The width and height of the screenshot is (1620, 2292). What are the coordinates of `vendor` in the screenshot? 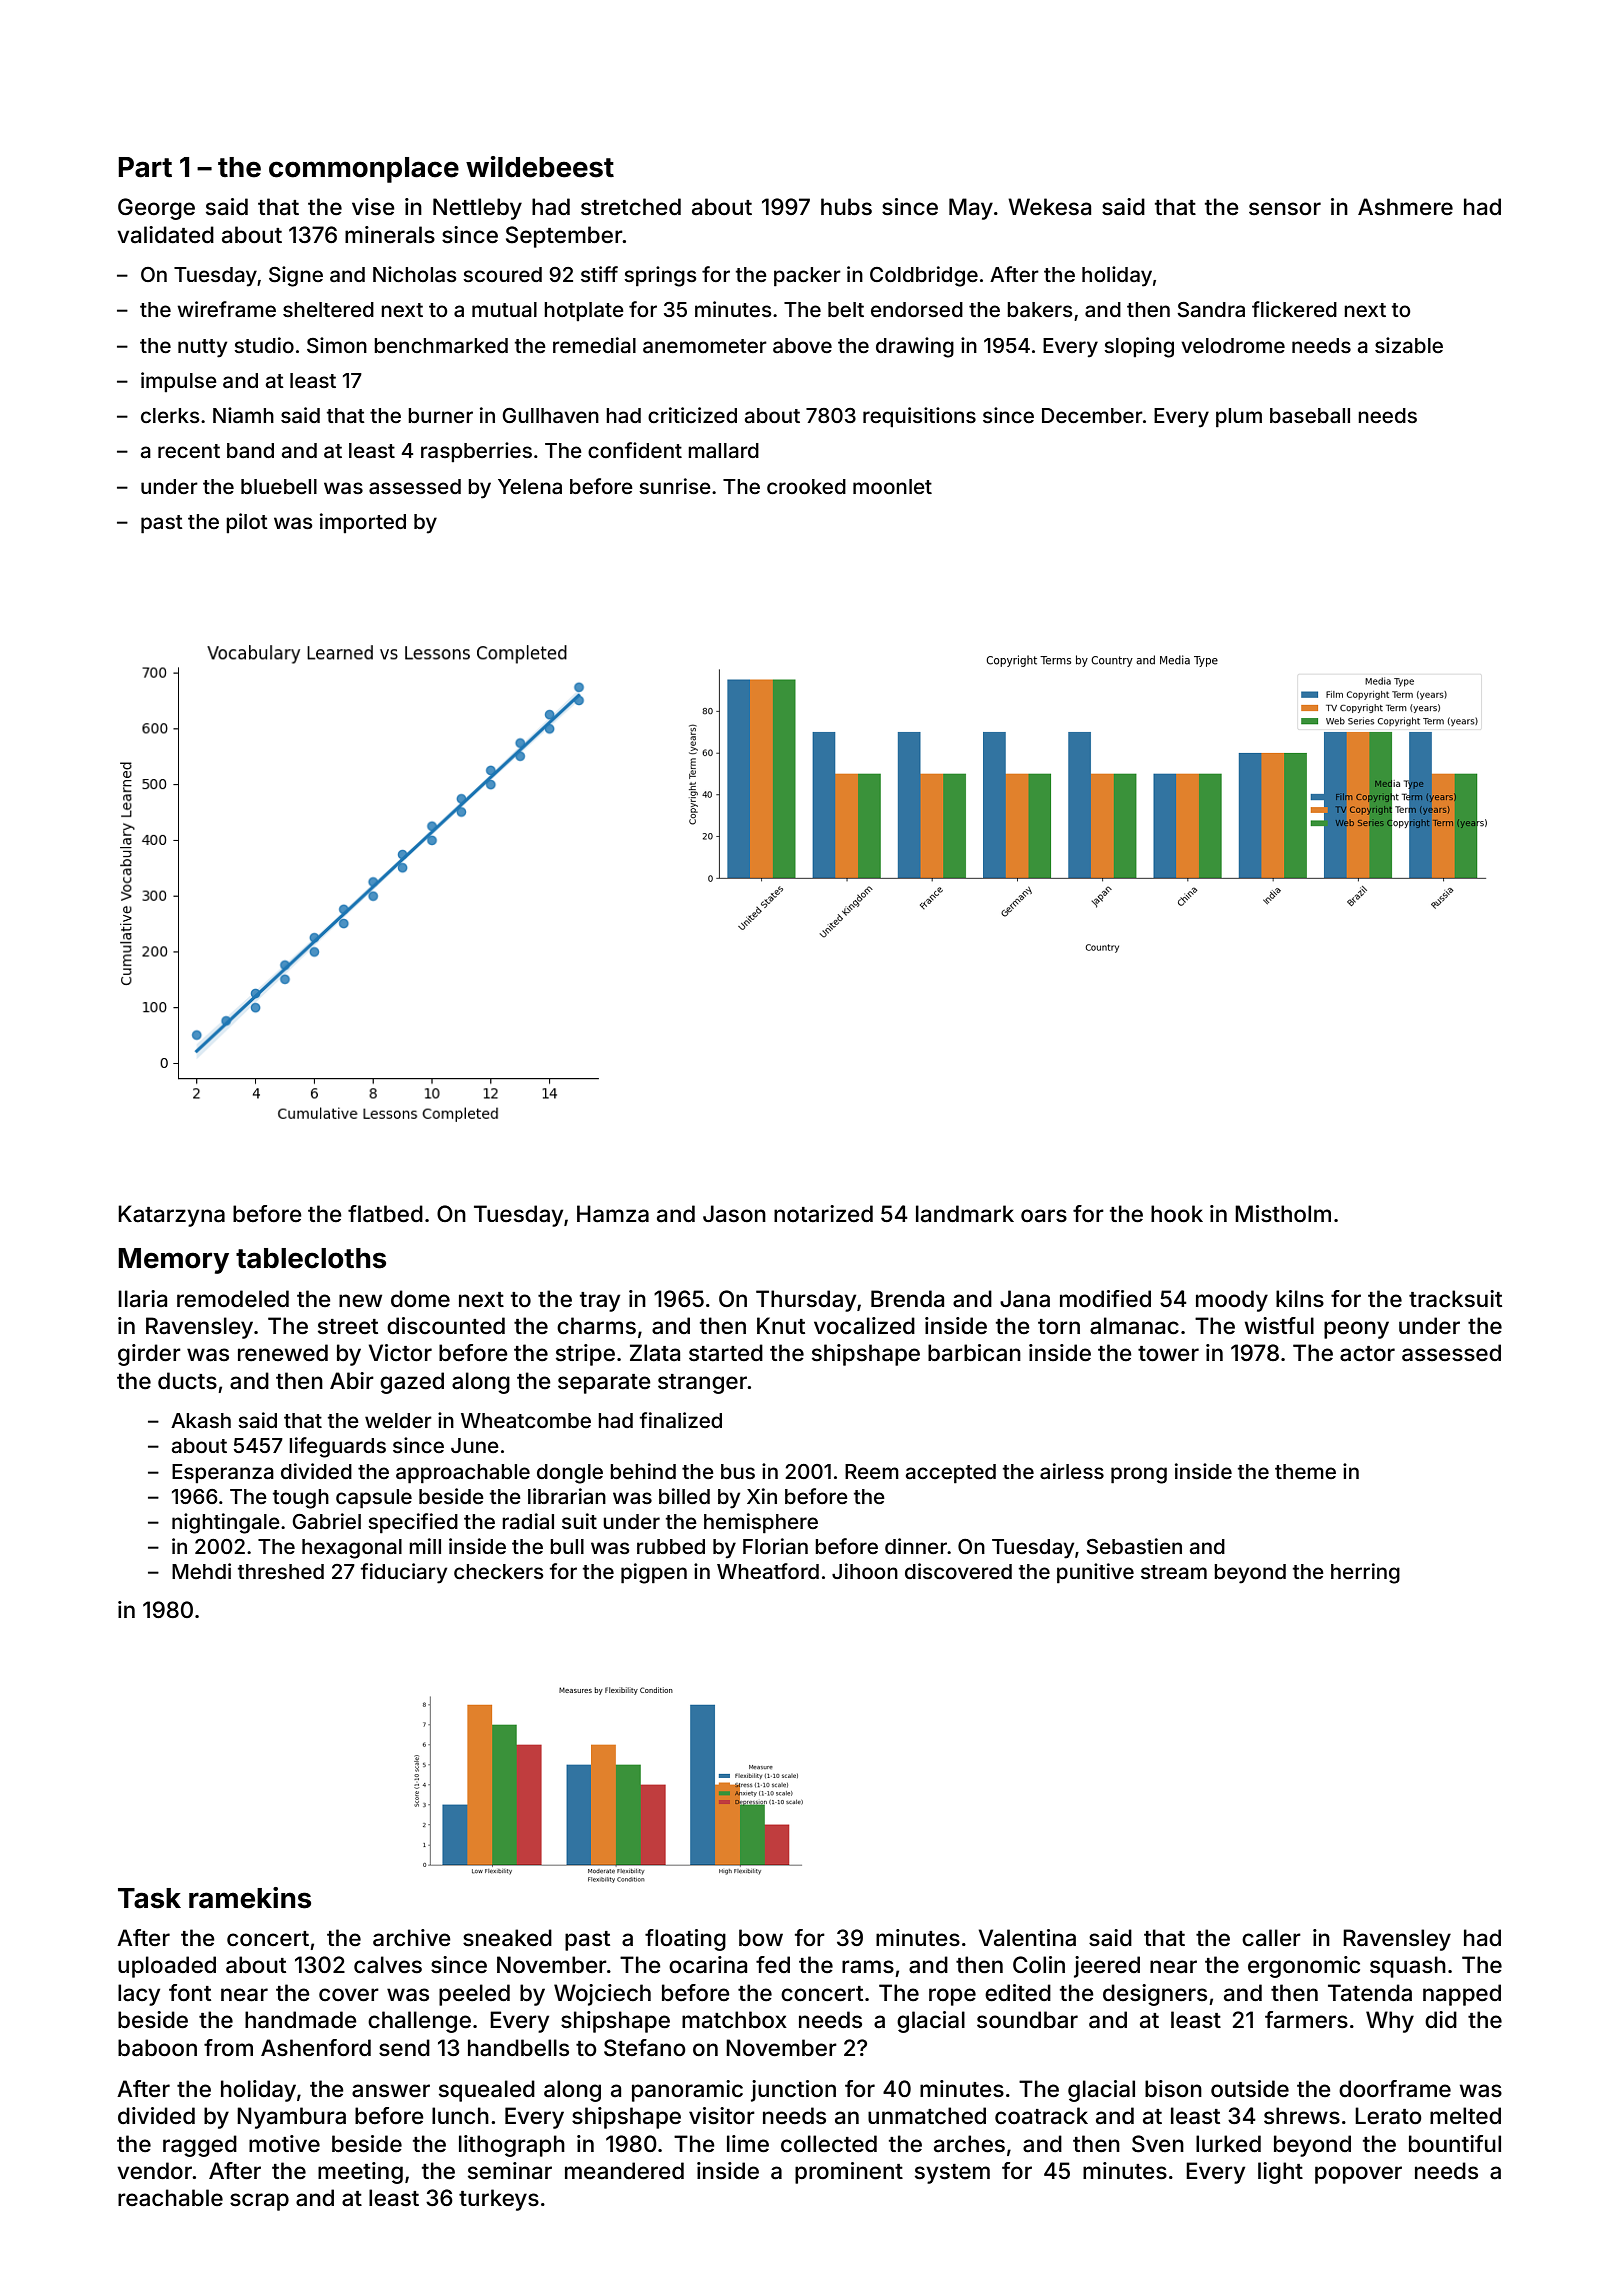 It's located at (155, 2171).
